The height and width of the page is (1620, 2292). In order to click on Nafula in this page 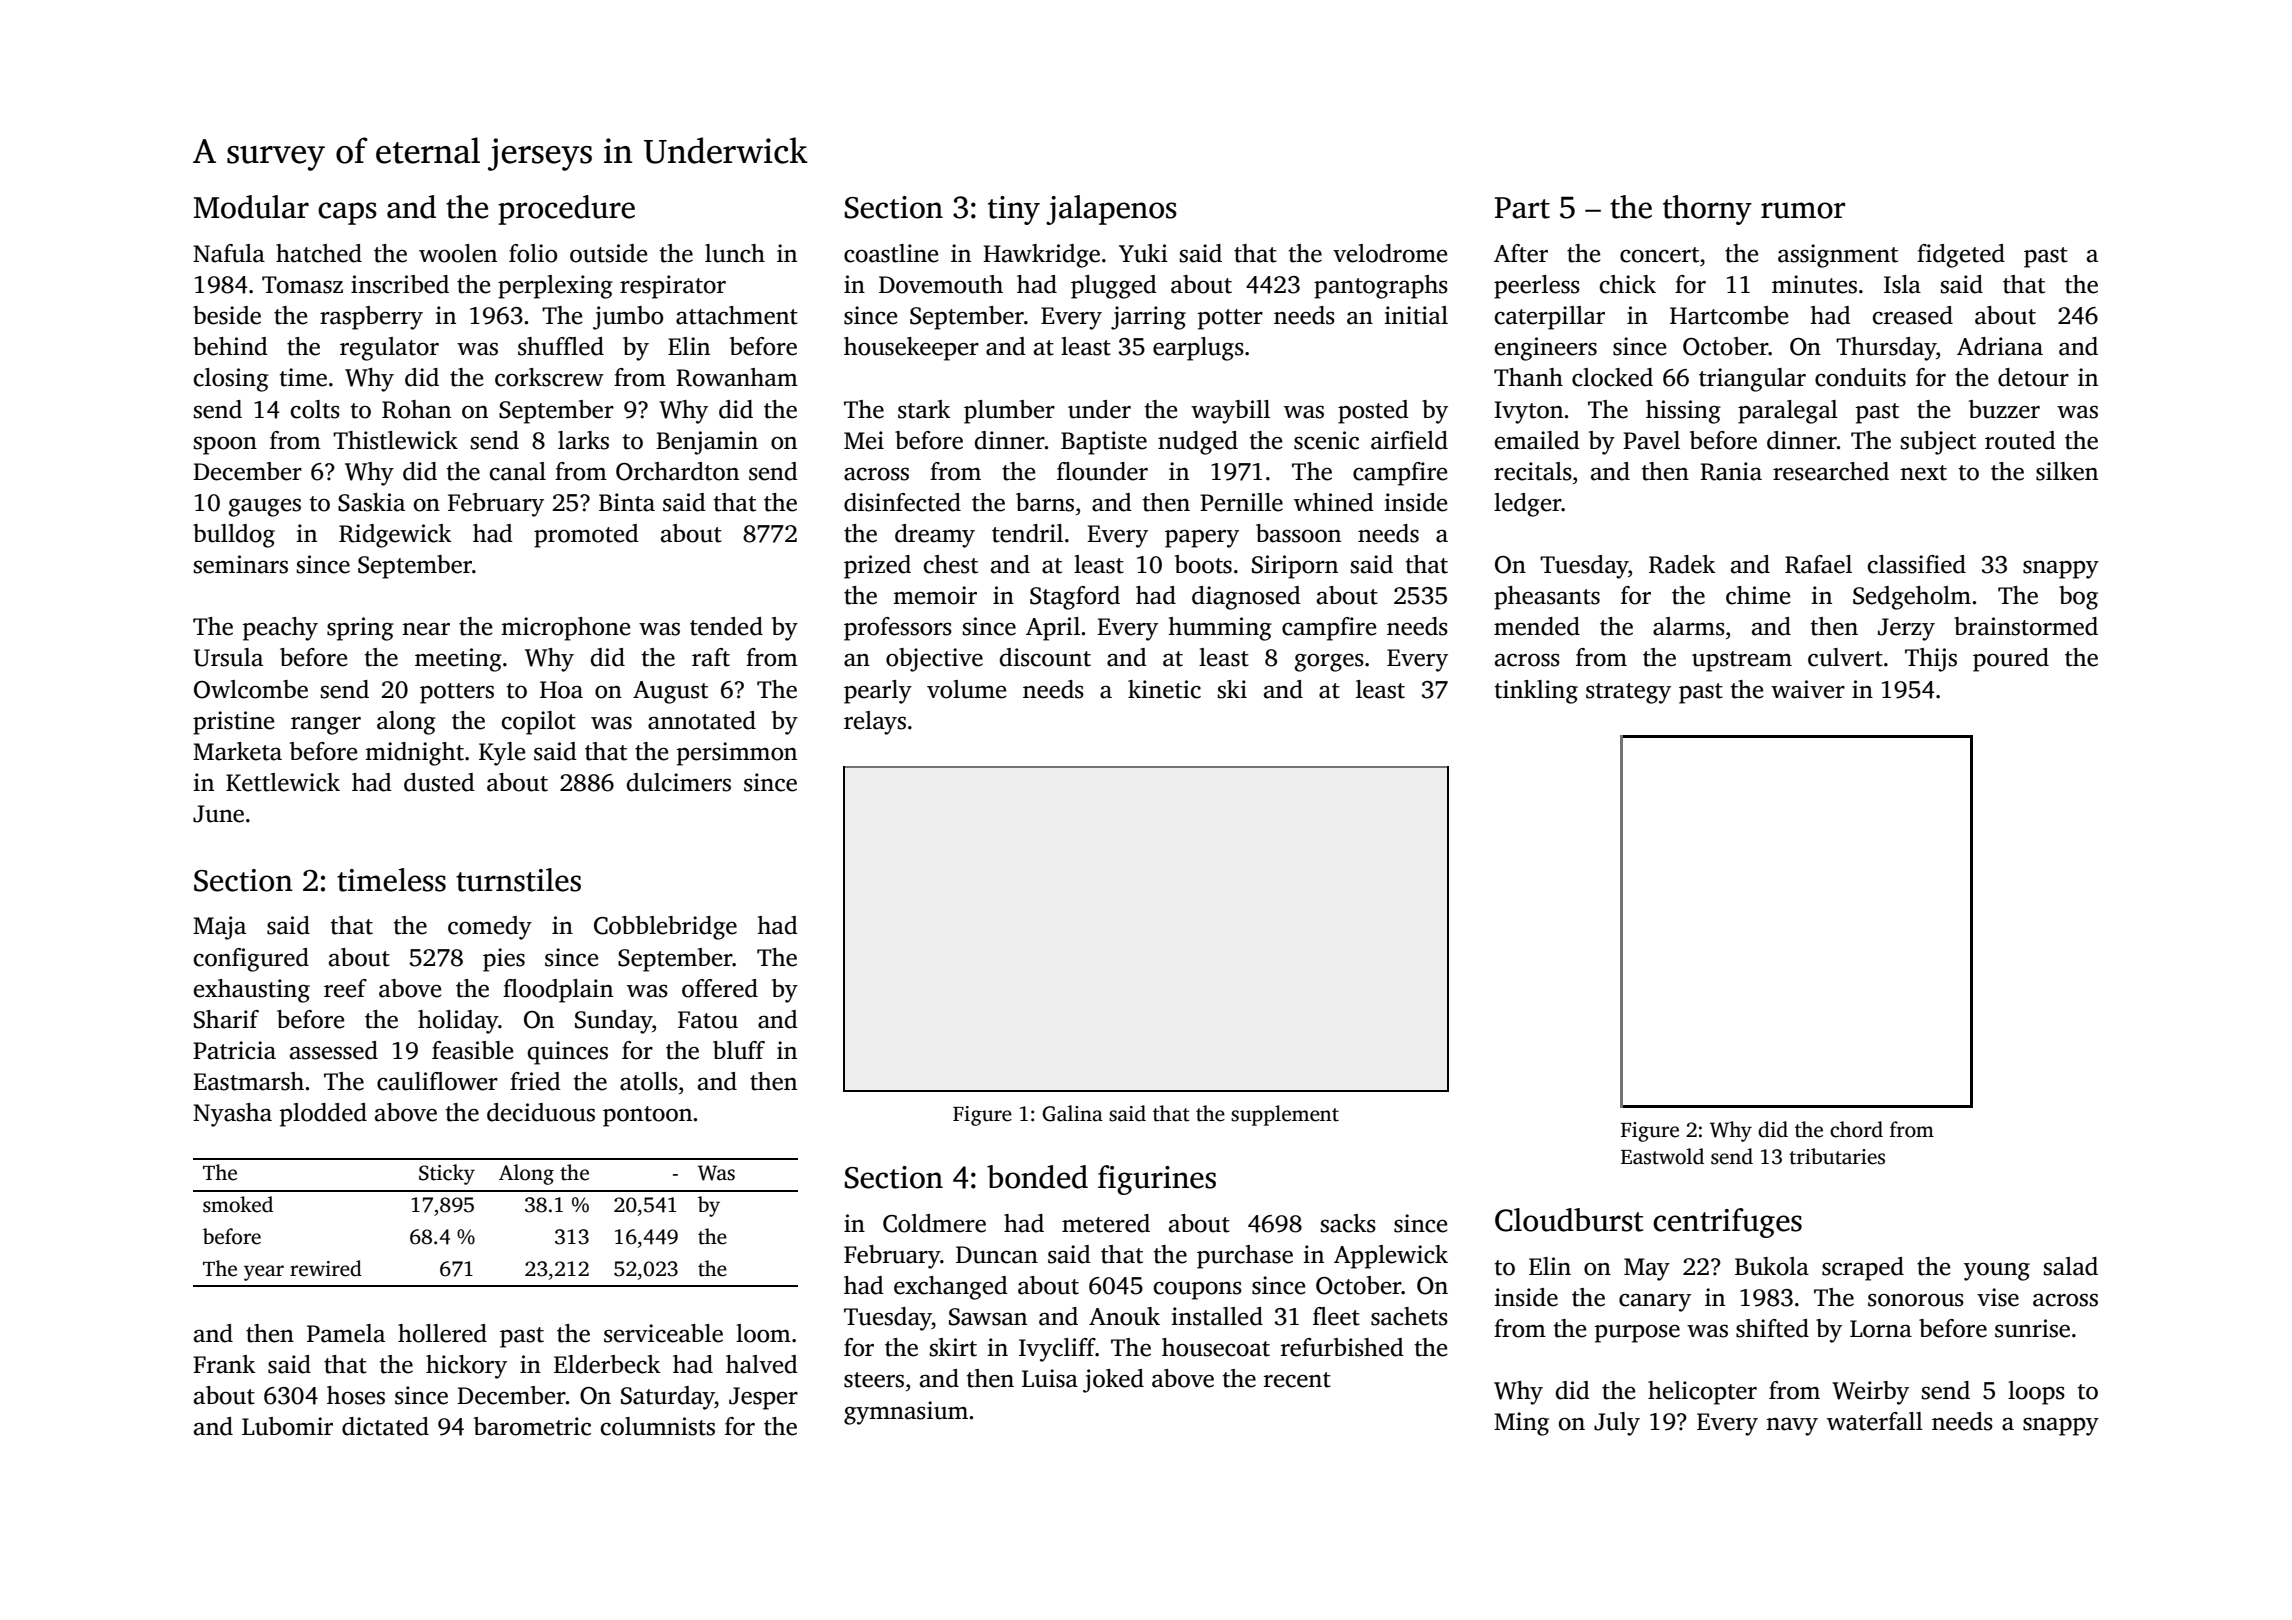, I will do `click(229, 253)`.
